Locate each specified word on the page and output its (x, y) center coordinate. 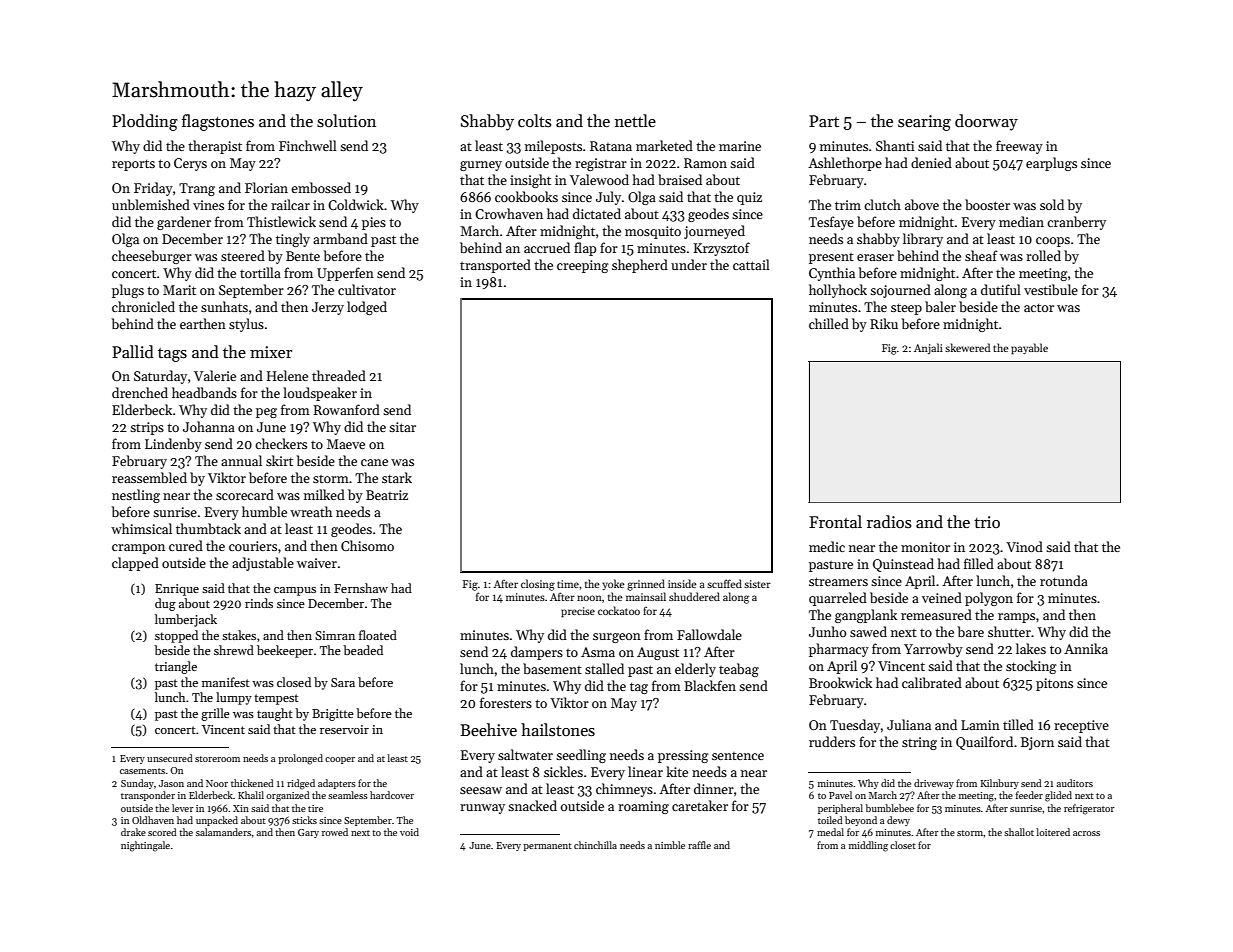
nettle (635, 120)
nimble (670, 845)
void (409, 832)
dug (165, 604)
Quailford (984, 743)
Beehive (488, 729)
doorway (986, 122)
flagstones (218, 122)
